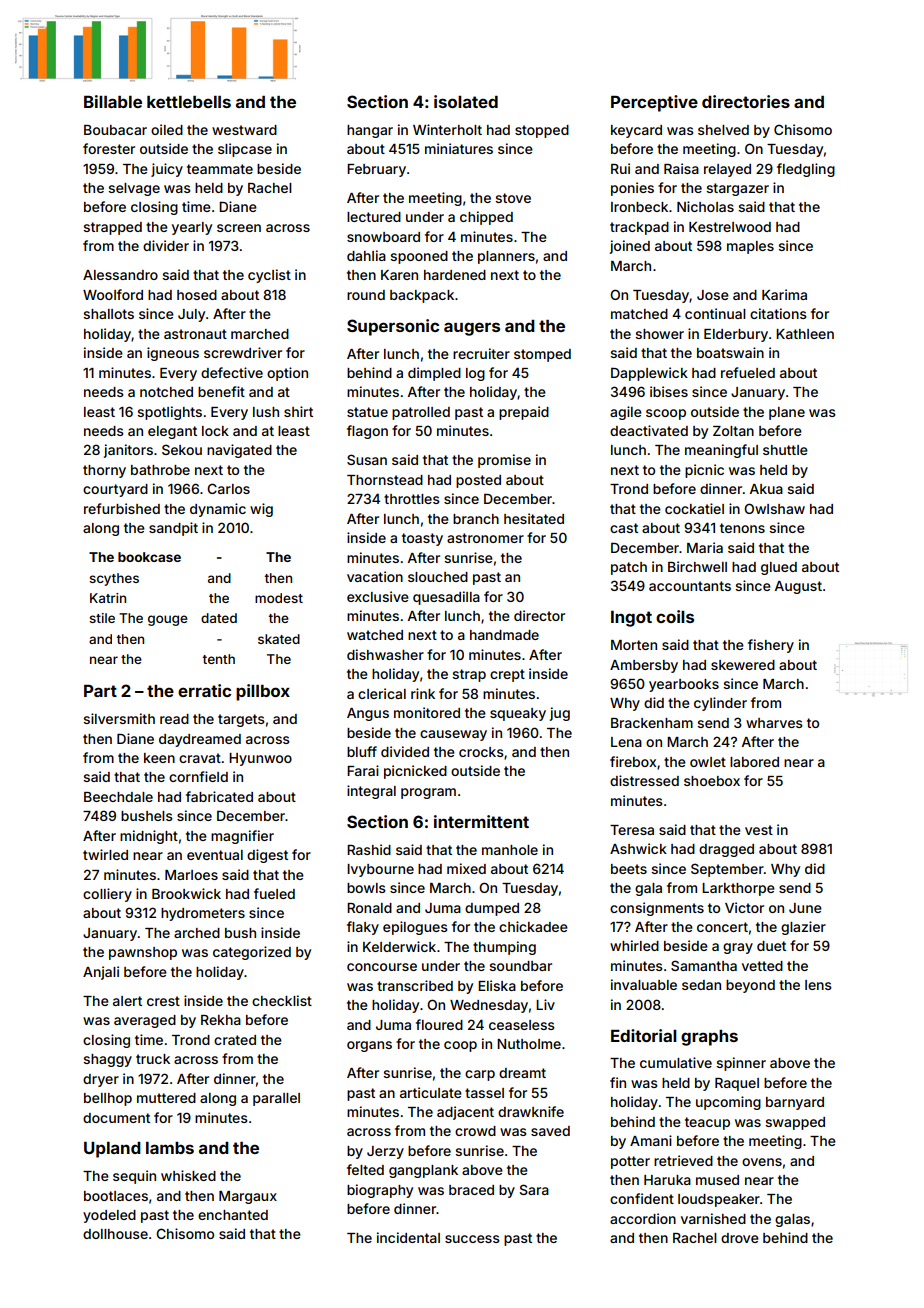 Image resolution: width=924 pixels, height=1308 pixels. What do you see at coordinates (542, 131) in the screenshot?
I see `stopped` at bounding box center [542, 131].
